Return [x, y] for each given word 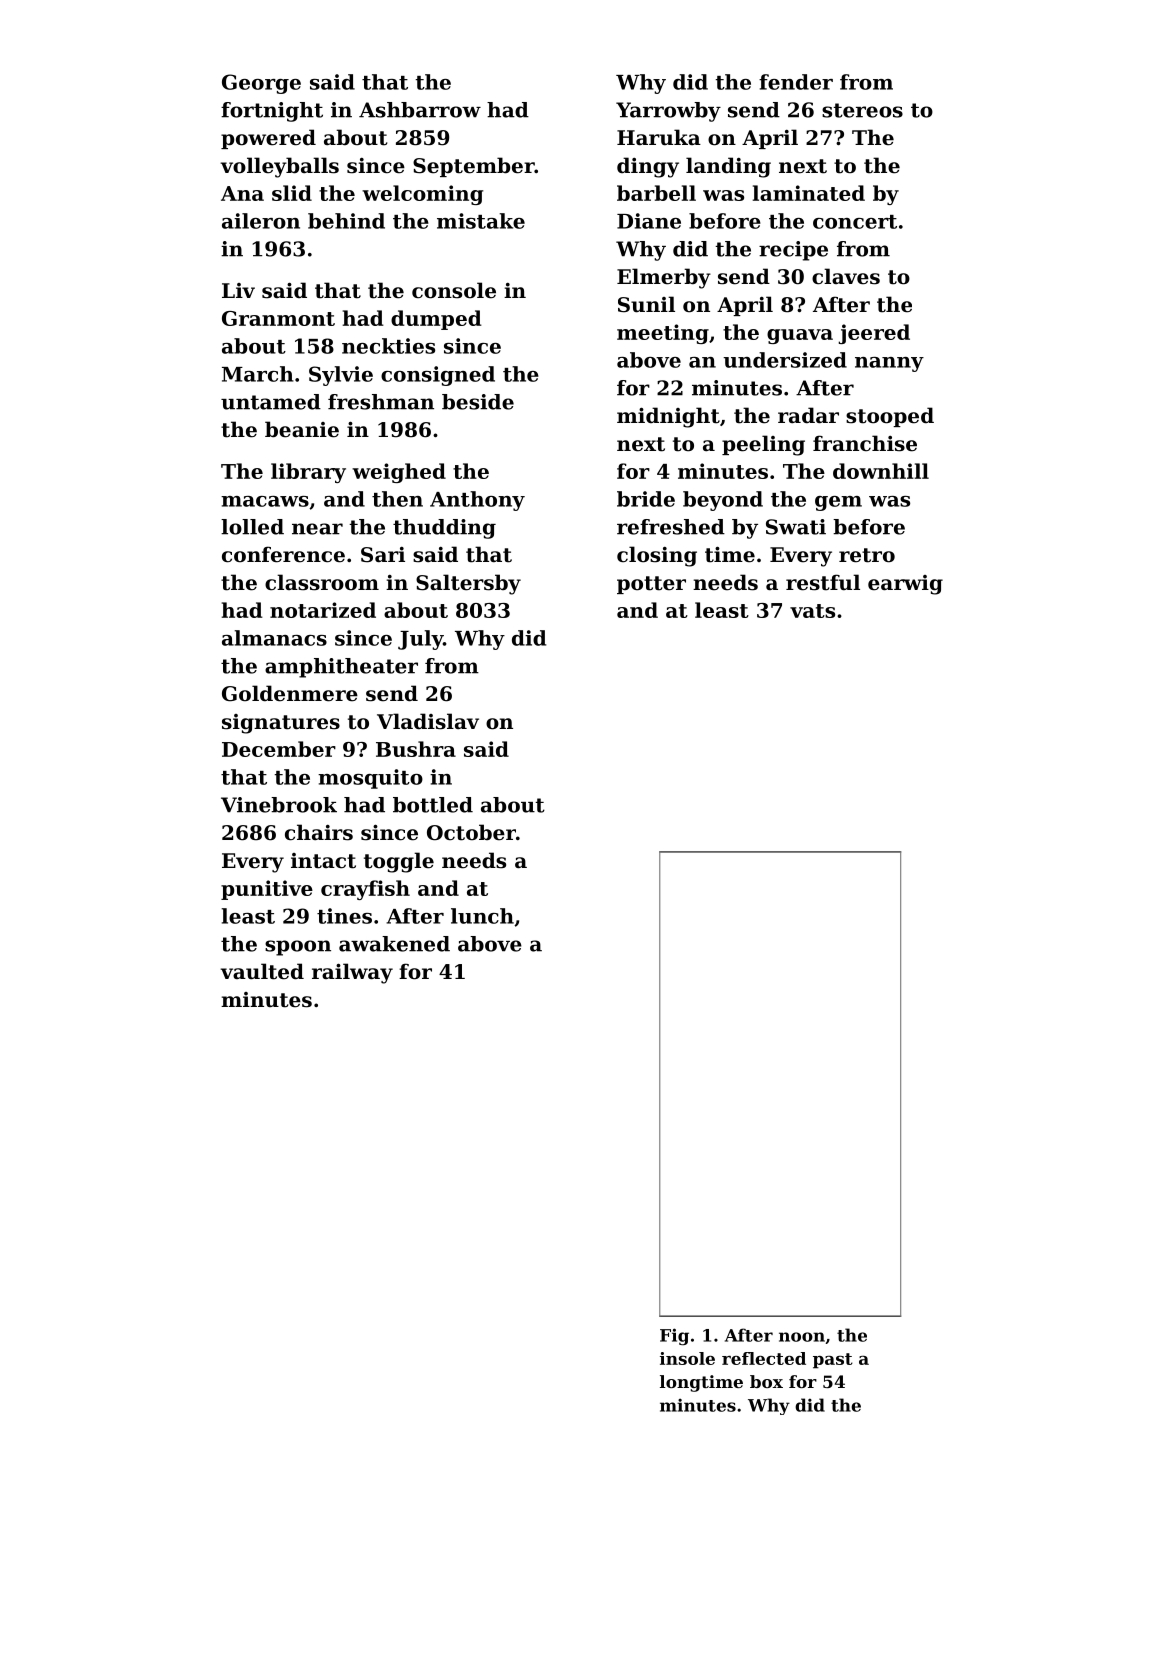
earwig [905, 585]
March [258, 374]
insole [687, 1358]
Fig [674, 1336]
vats [812, 611]
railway [352, 973]
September [473, 167]
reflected [764, 1358]
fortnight [272, 112]
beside [478, 402]
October [471, 832]
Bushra [416, 749]
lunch [482, 916]
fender [796, 82]
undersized [785, 360]
